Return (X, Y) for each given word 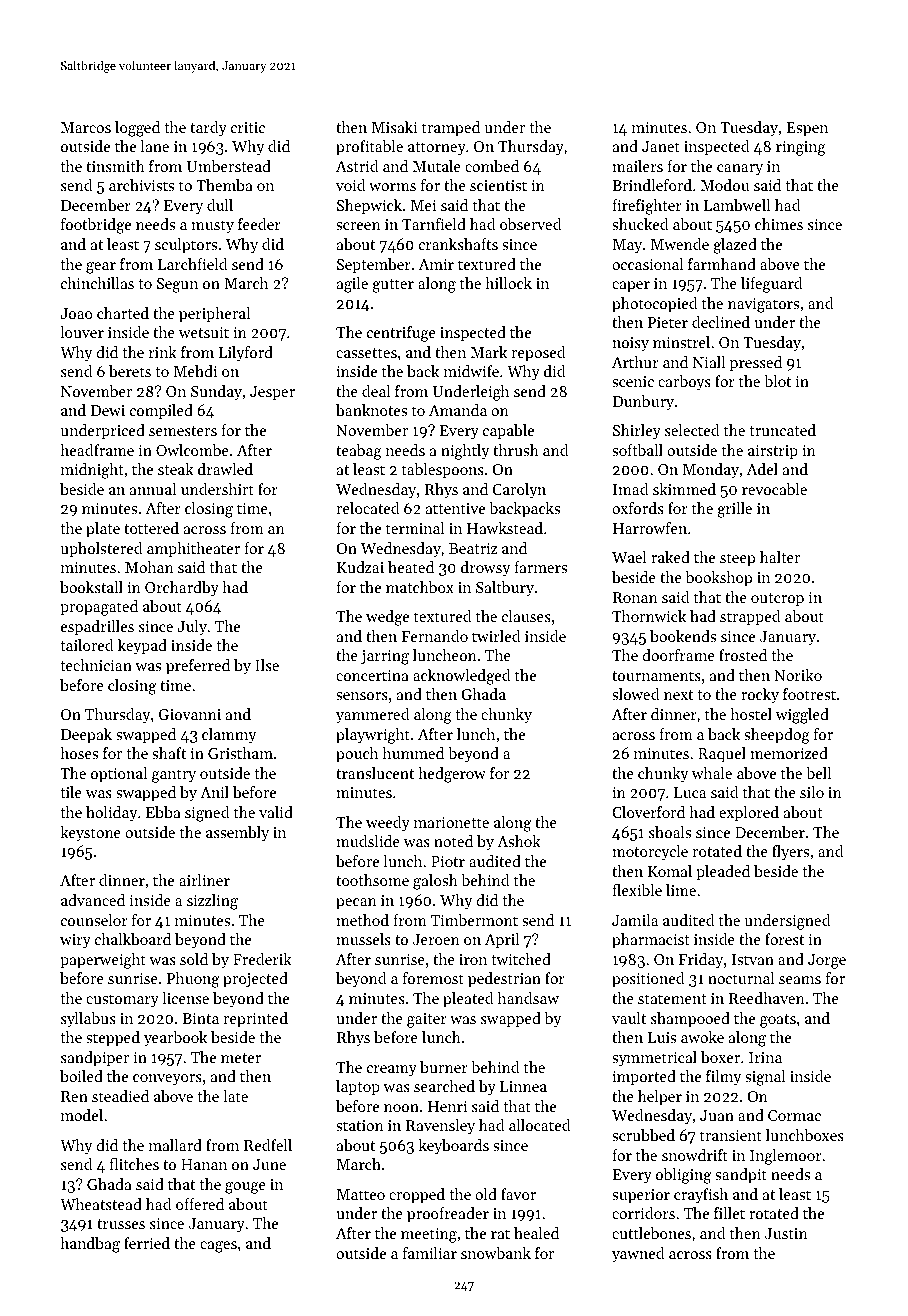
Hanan (204, 1164)
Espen (807, 129)
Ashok (519, 841)
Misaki (395, 127)
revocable (774, 489)
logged (137, 129)
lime (681, 890)
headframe (97, 450)
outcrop (777, 600)
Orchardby (182, 589)
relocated (368, 508)
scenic (633, 381)
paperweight (103, 961)
